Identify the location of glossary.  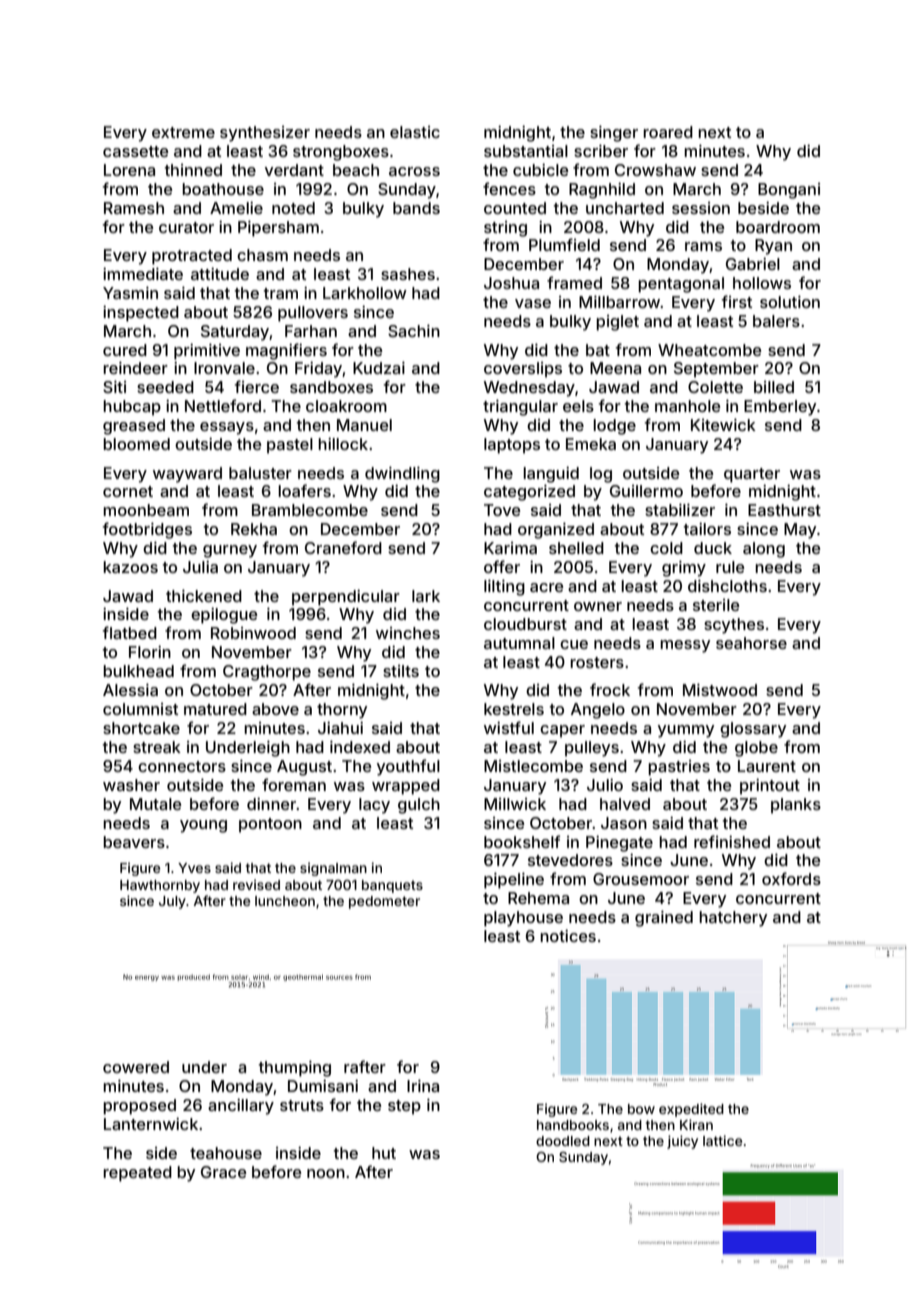
(753, 730).
